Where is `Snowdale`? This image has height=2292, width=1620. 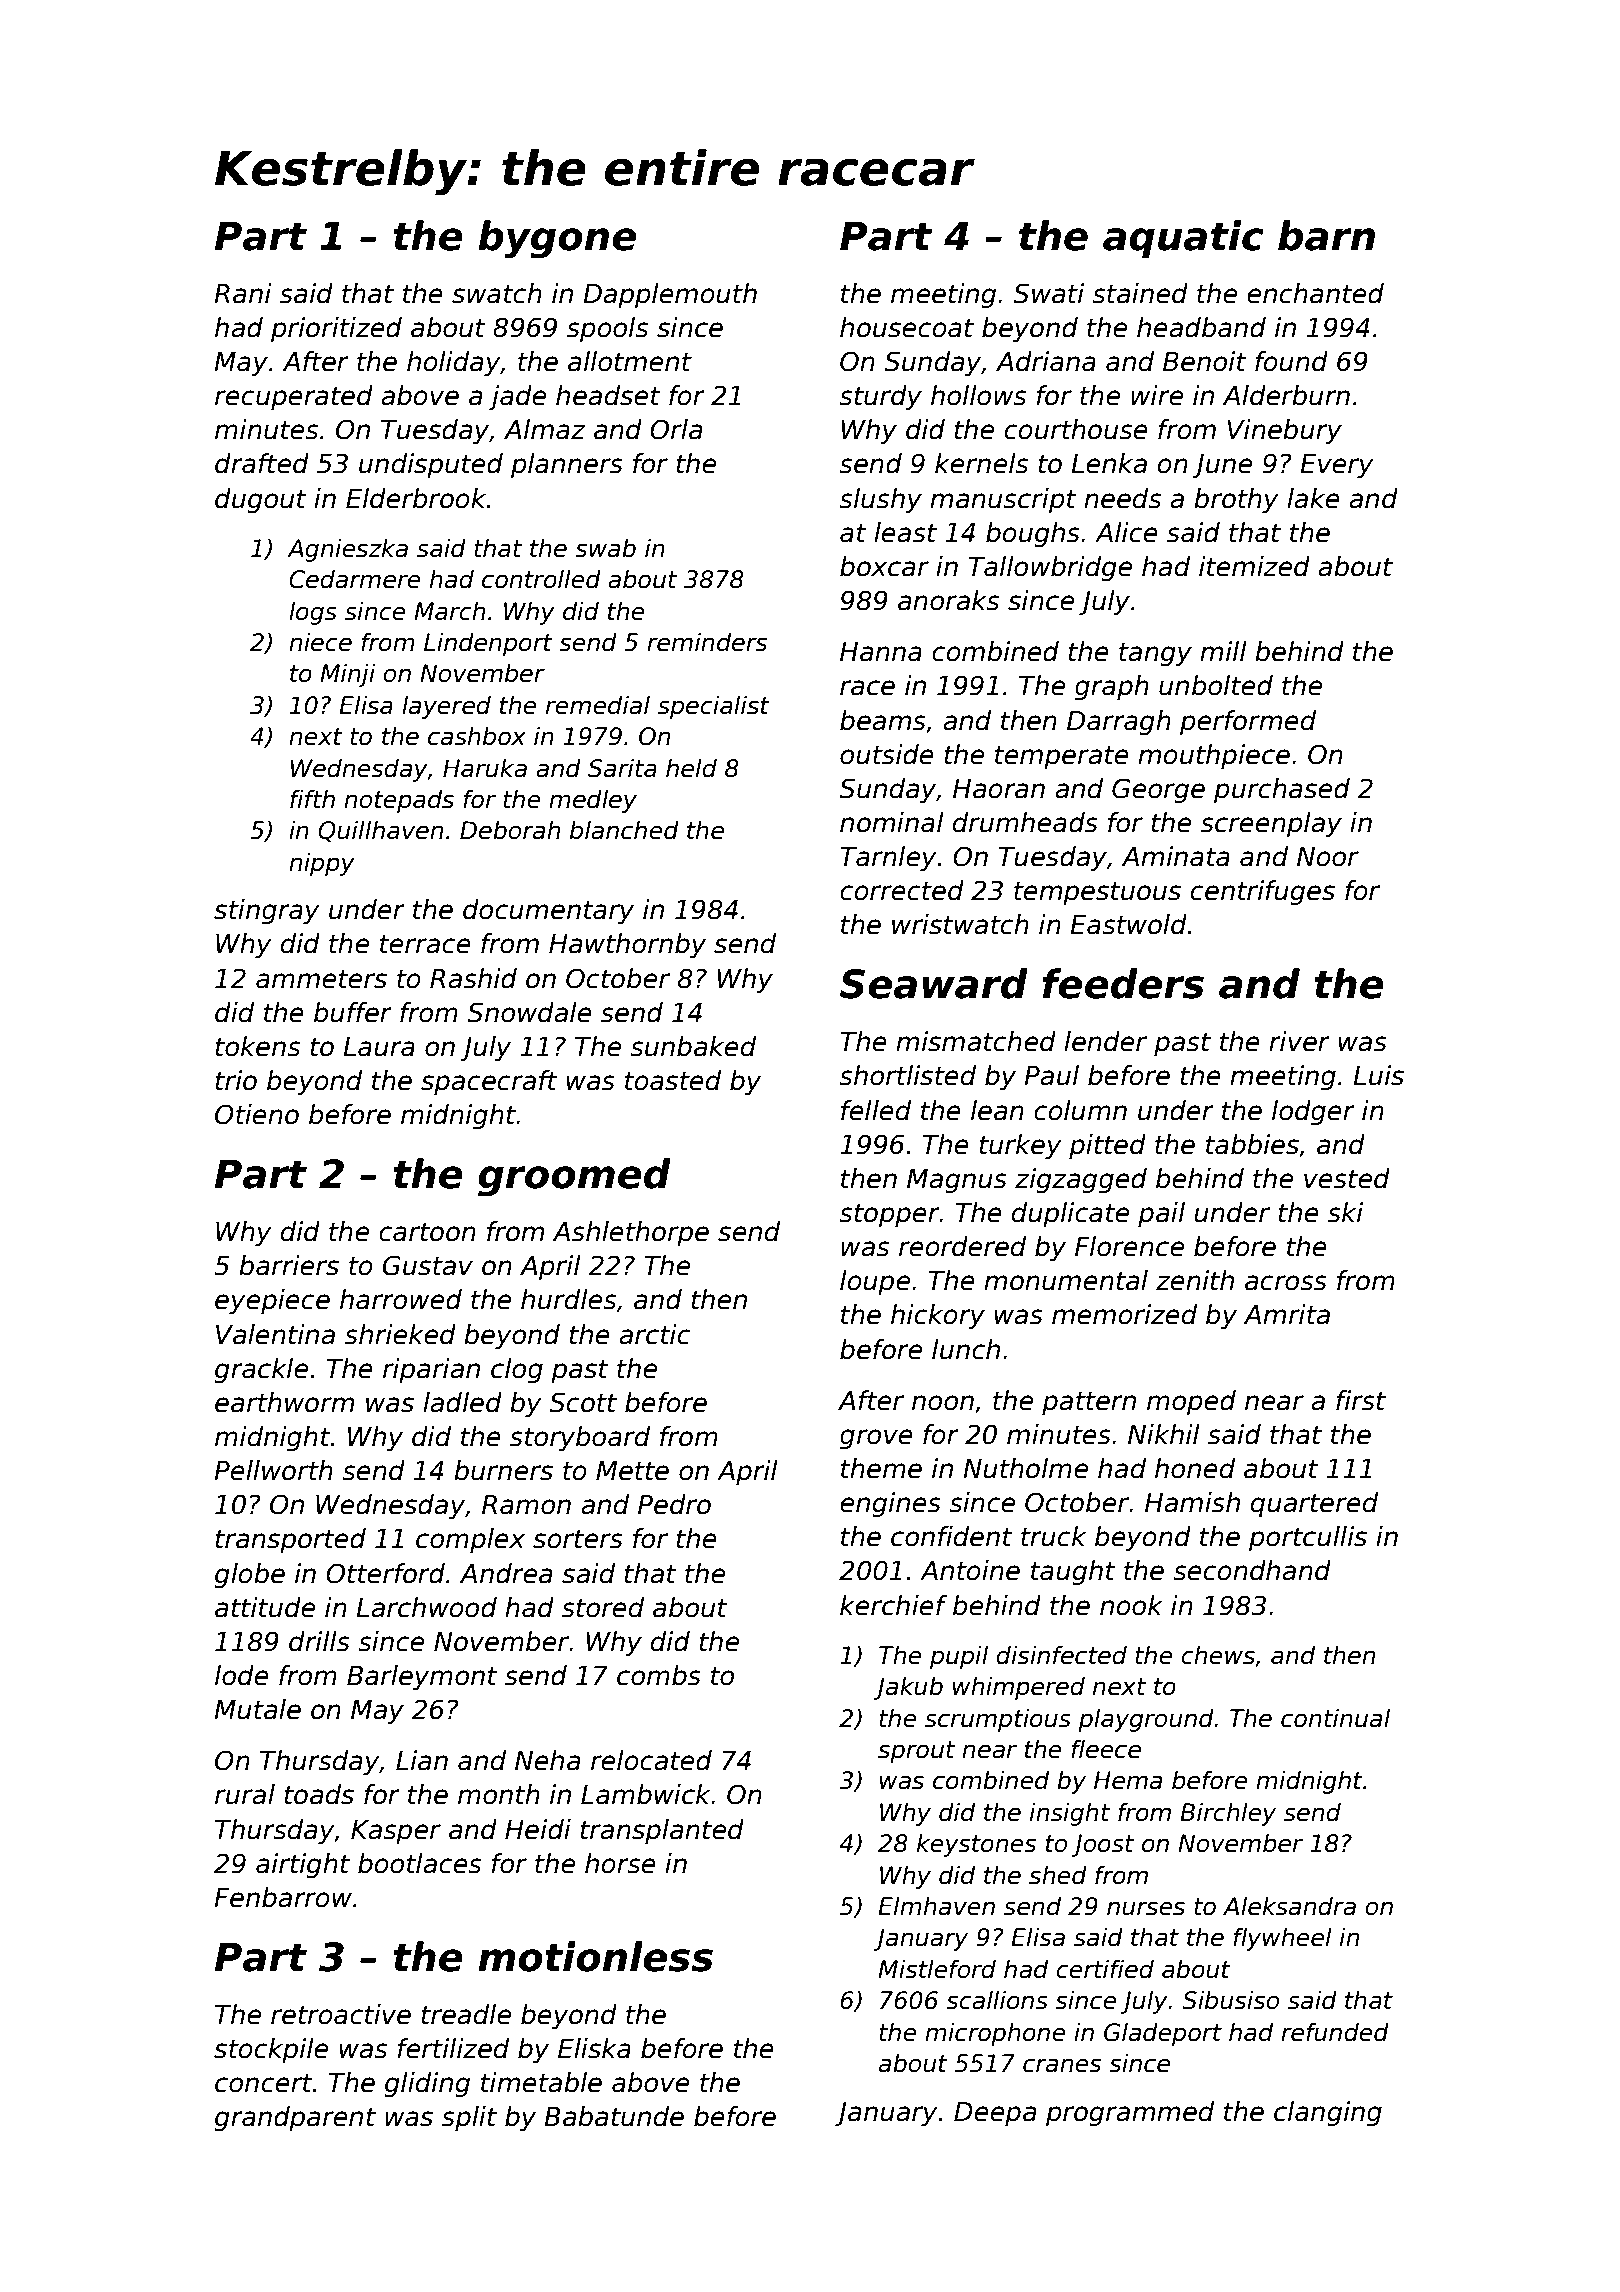
Snowdale is located at coordinates (529, 1012).
